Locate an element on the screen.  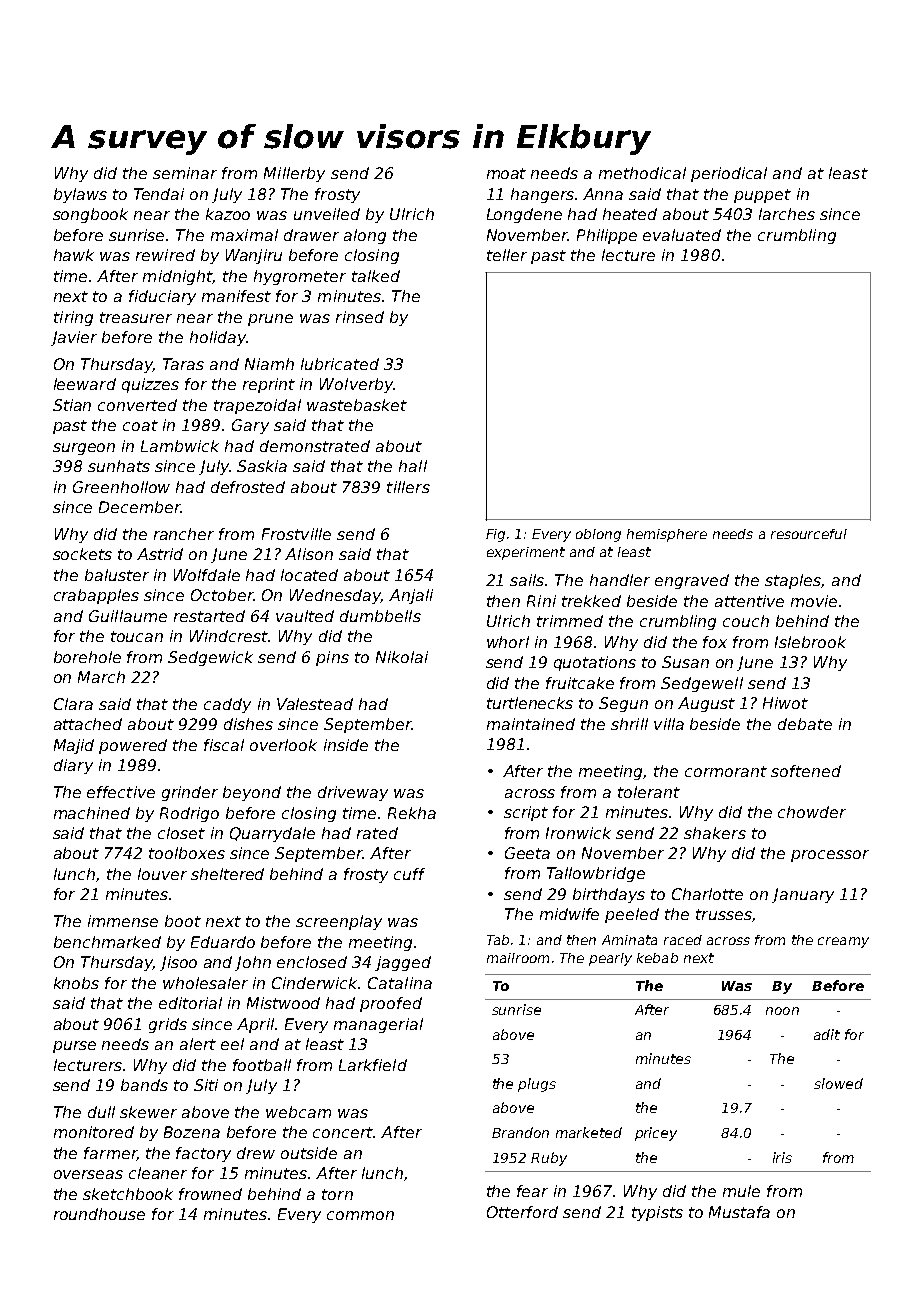
managerial is located at coordinates (378, 1025).
